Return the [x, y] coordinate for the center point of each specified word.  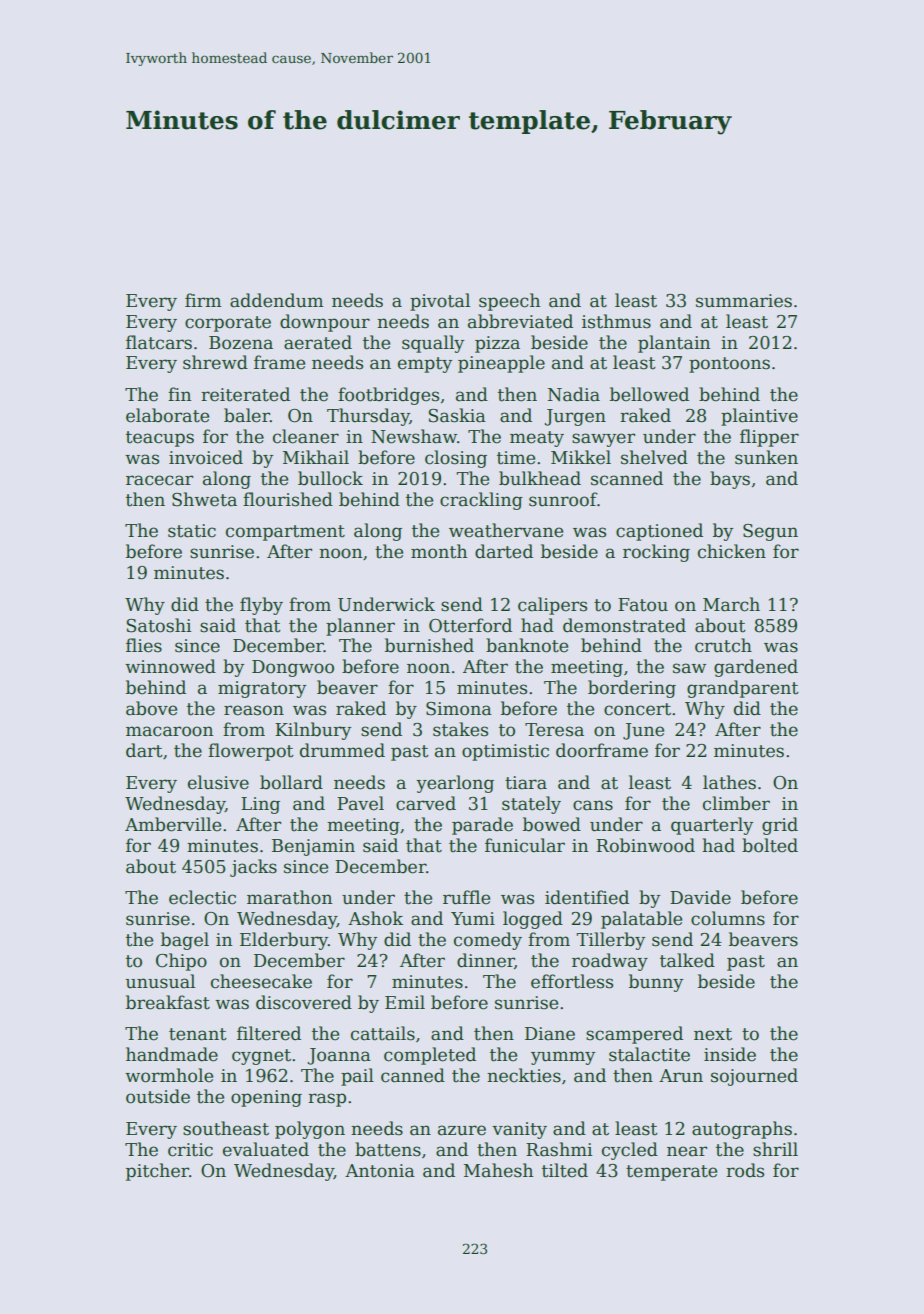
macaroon [169, 731]
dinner [486, 961]
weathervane [506, 530]
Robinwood [645, 845]
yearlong [455, 784]
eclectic [202, 897]
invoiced [206, 457]
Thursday [368, 417]
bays [730, 480]
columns [728, 918]
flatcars [159, 342]
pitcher [157, 1172]
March [731, 604]
